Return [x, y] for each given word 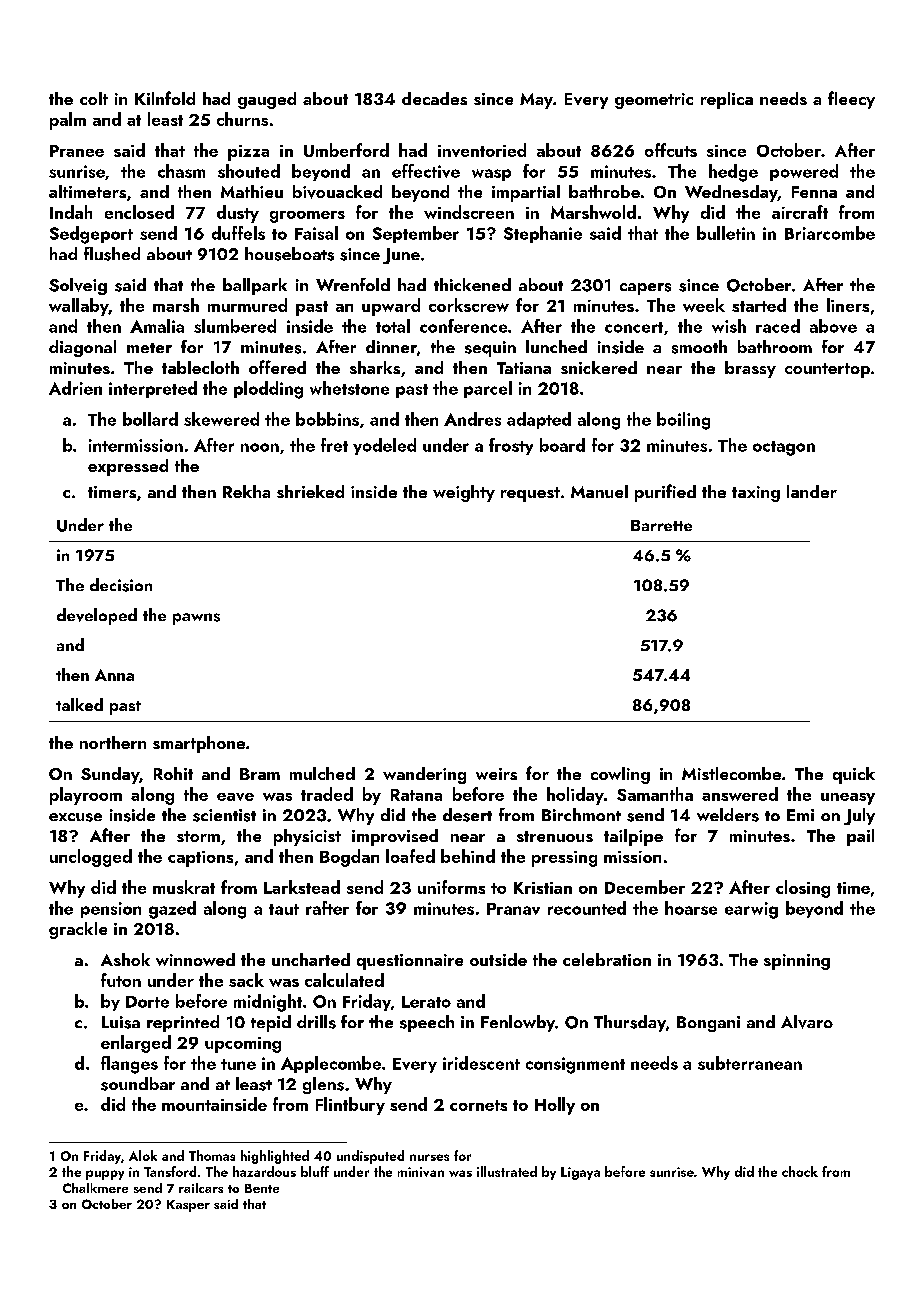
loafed [410, 856]
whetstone [349, 388]
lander [812, 491]
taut [284, 909]
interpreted [153, 389]
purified [665, 493]
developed [97, 616]
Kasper [188, 1206]
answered [740, 794]
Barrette [661, 525]
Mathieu [252, 191]
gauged [267, 100]
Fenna [814, 192]
